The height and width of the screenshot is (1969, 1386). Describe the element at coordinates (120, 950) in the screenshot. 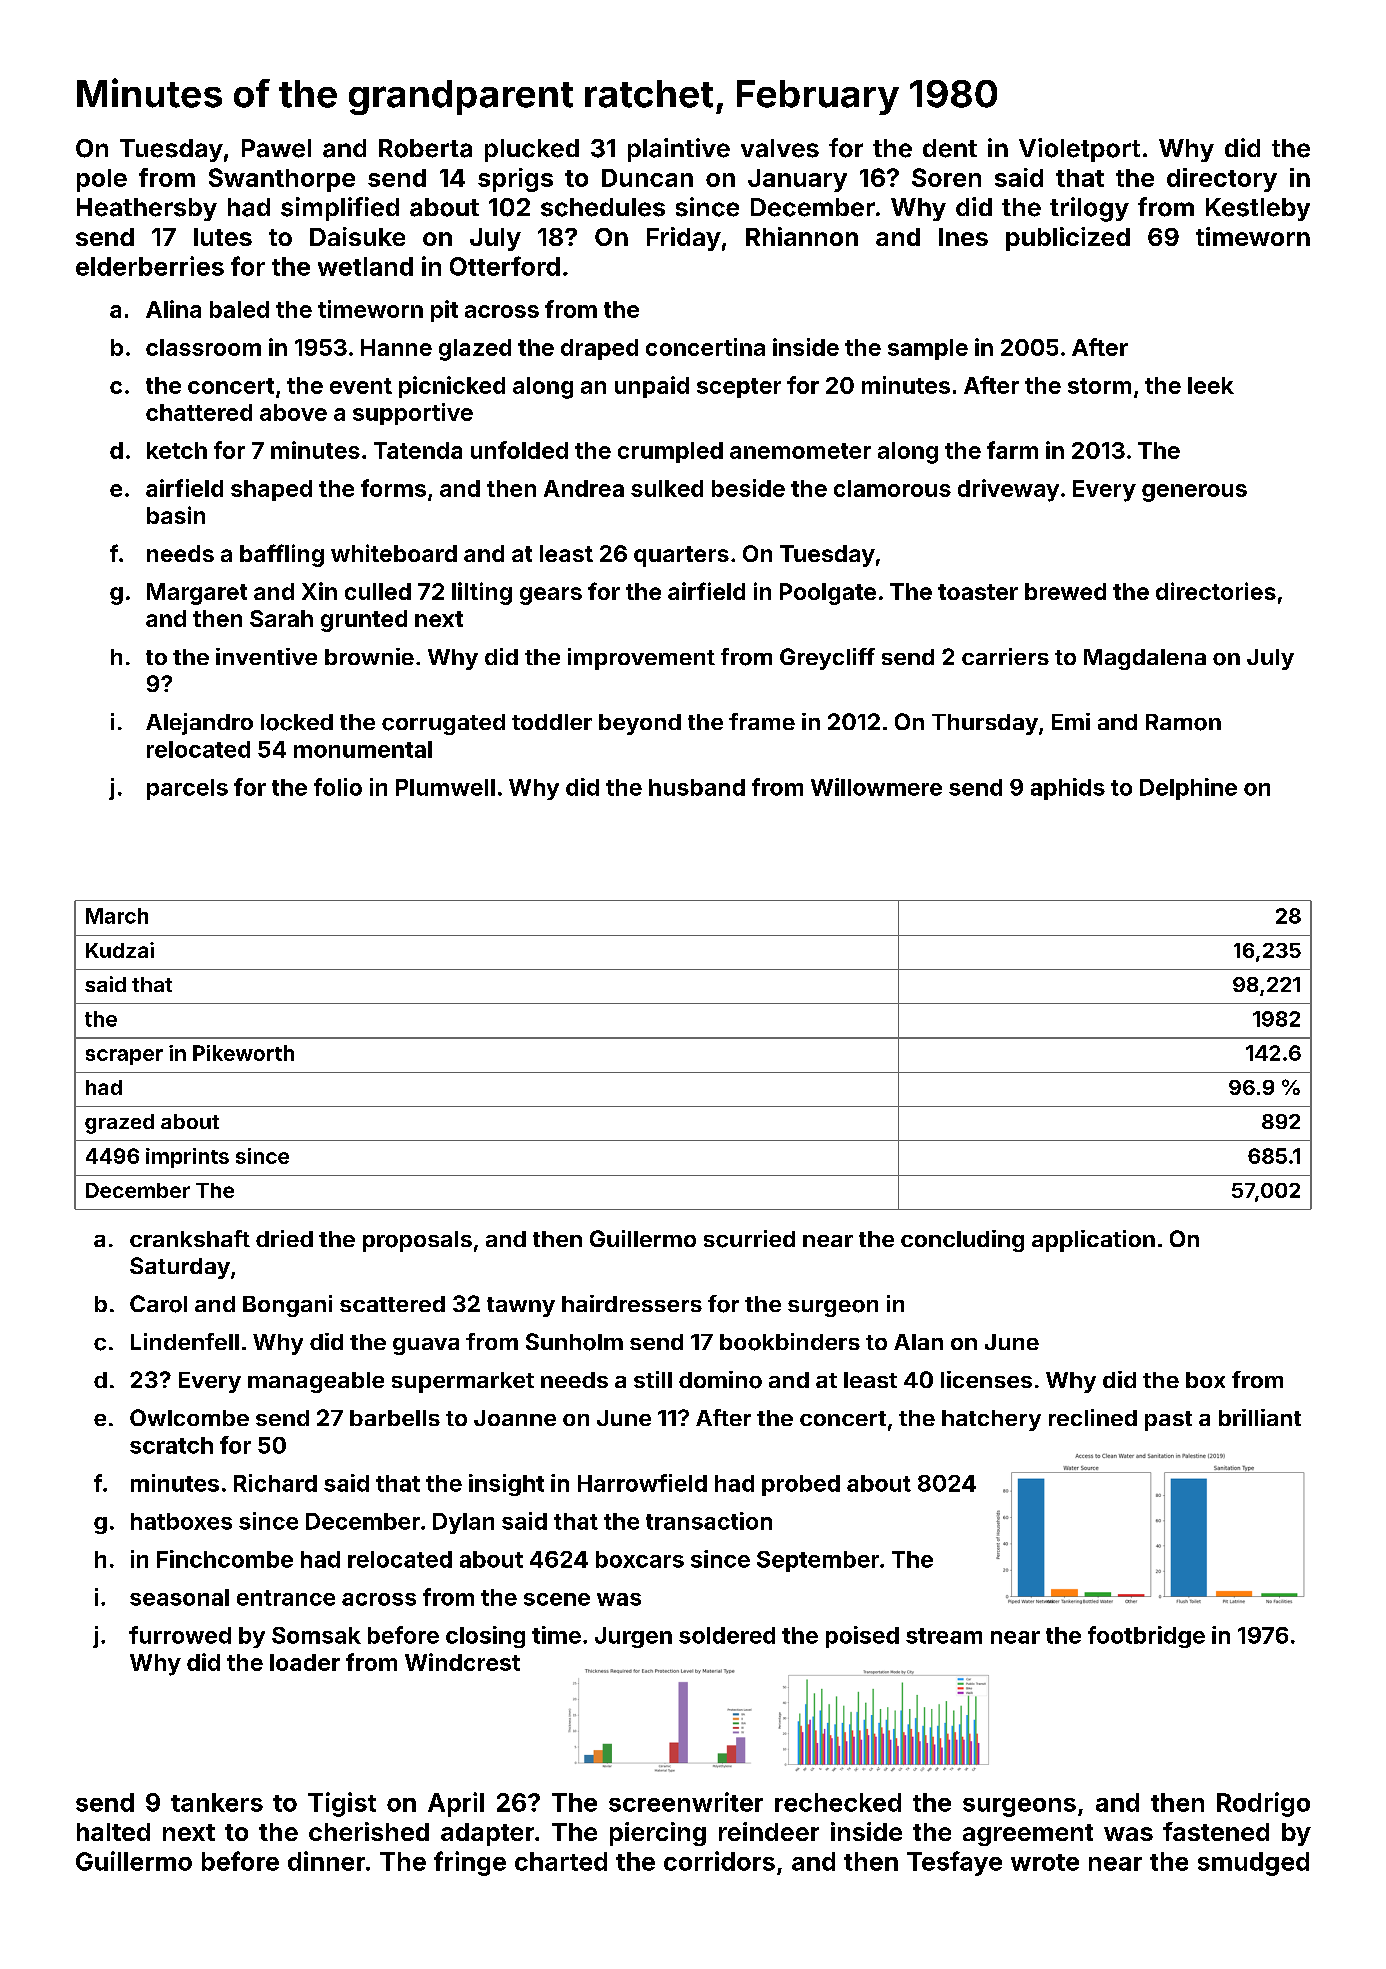

I see `Kudzai` at that location.
